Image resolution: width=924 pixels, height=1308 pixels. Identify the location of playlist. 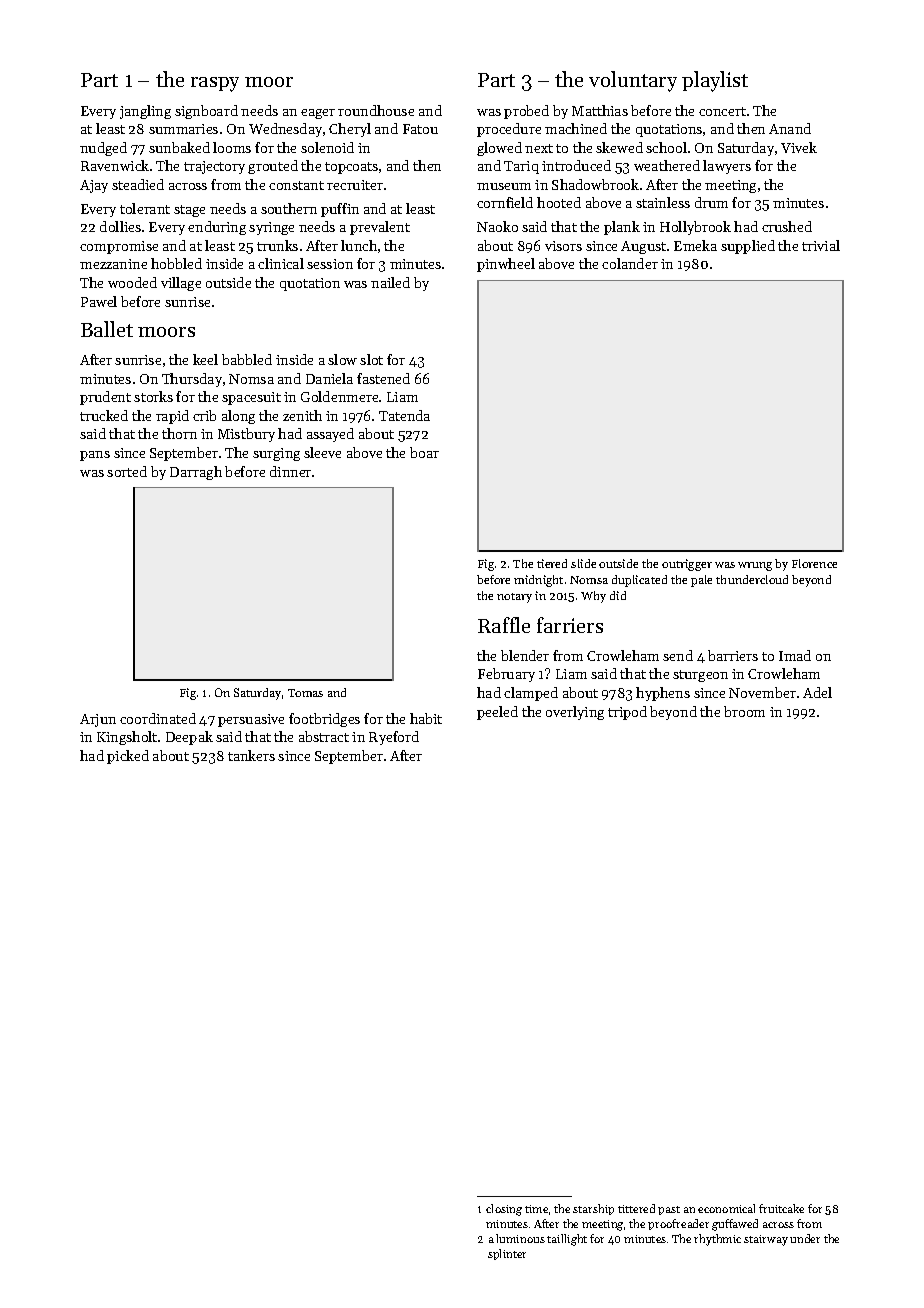
(715, 81).
